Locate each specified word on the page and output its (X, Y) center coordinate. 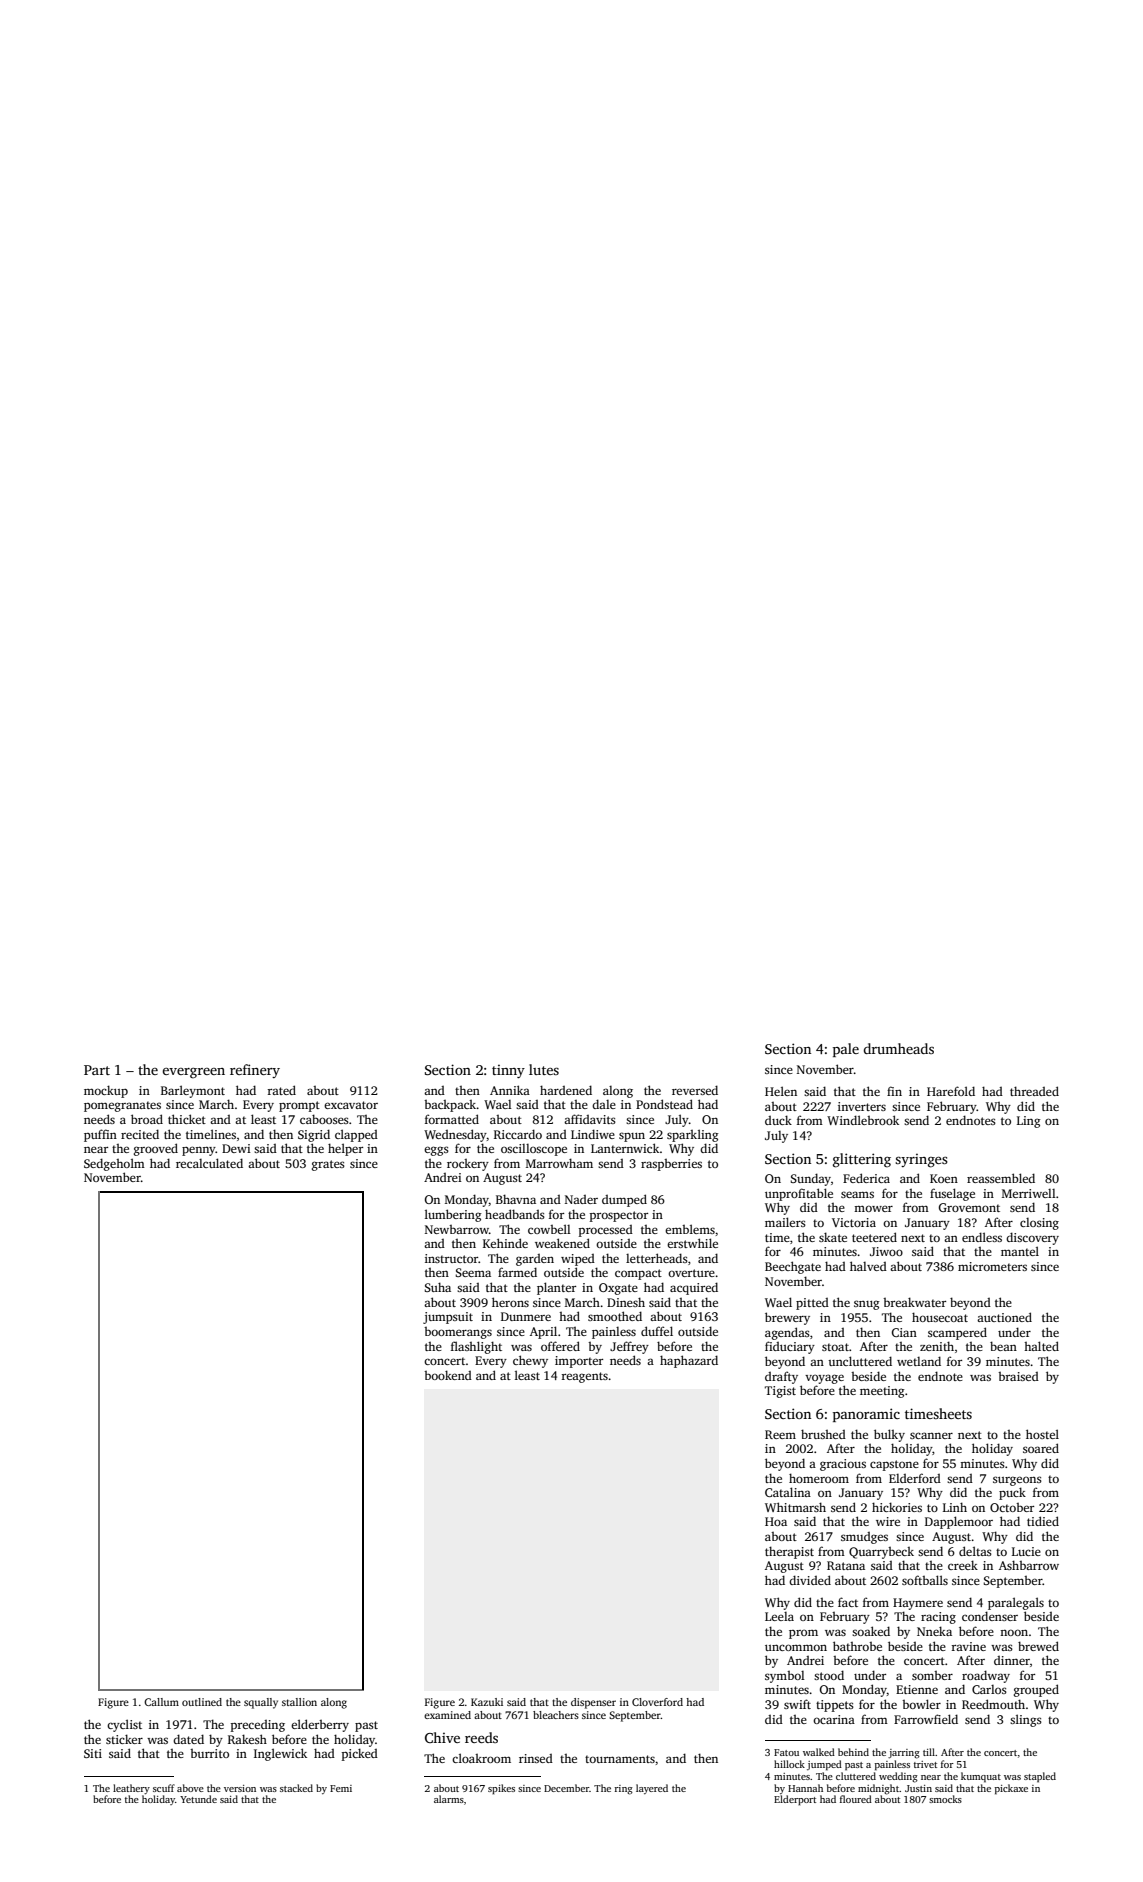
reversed (695, 1090)
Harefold (951, 1091)
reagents (585, 1377)
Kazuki (487, 1702)
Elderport (795, 1800)
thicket (187, 1119)
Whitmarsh (795, 1507)
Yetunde (198, 1799)
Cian (904, 1332)
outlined (202, 1702)
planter (556, 1288)
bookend (448, 1375)
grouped (1036, 1690)
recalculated (209, 1163)
